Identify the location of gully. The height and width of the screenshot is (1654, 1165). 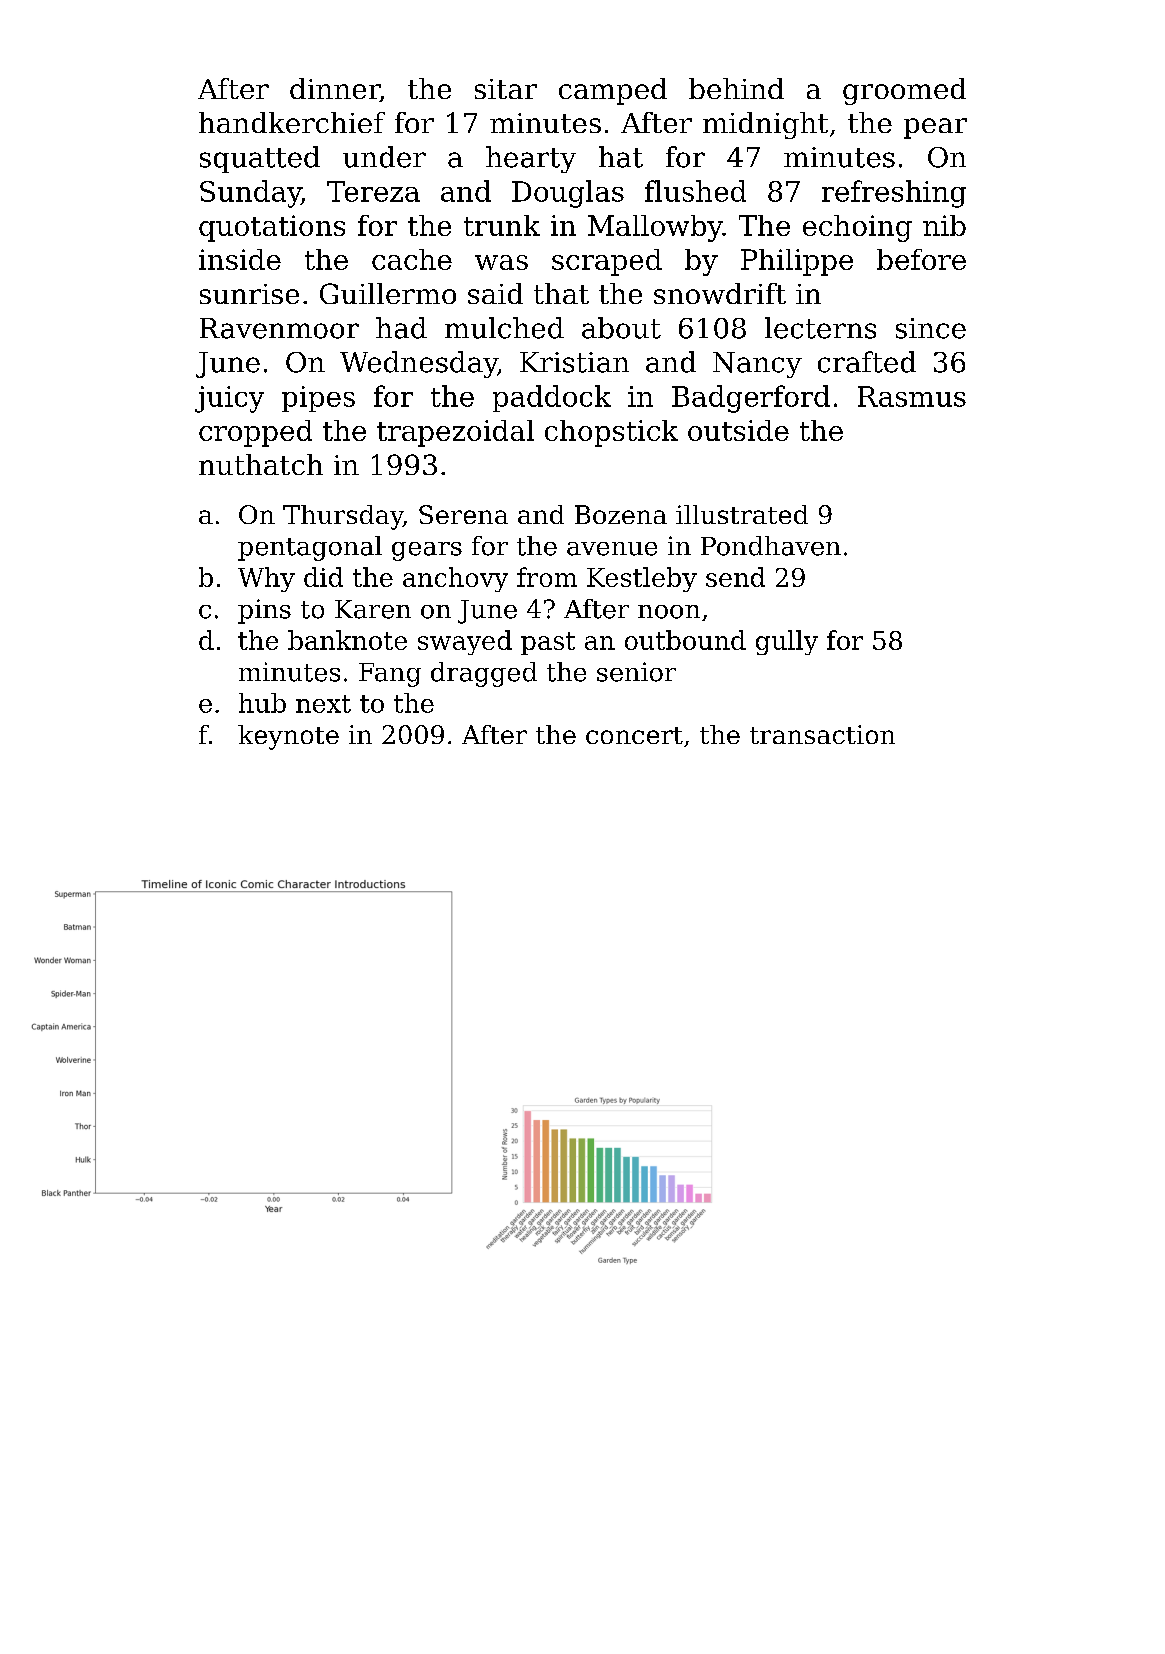
(787, 642).
